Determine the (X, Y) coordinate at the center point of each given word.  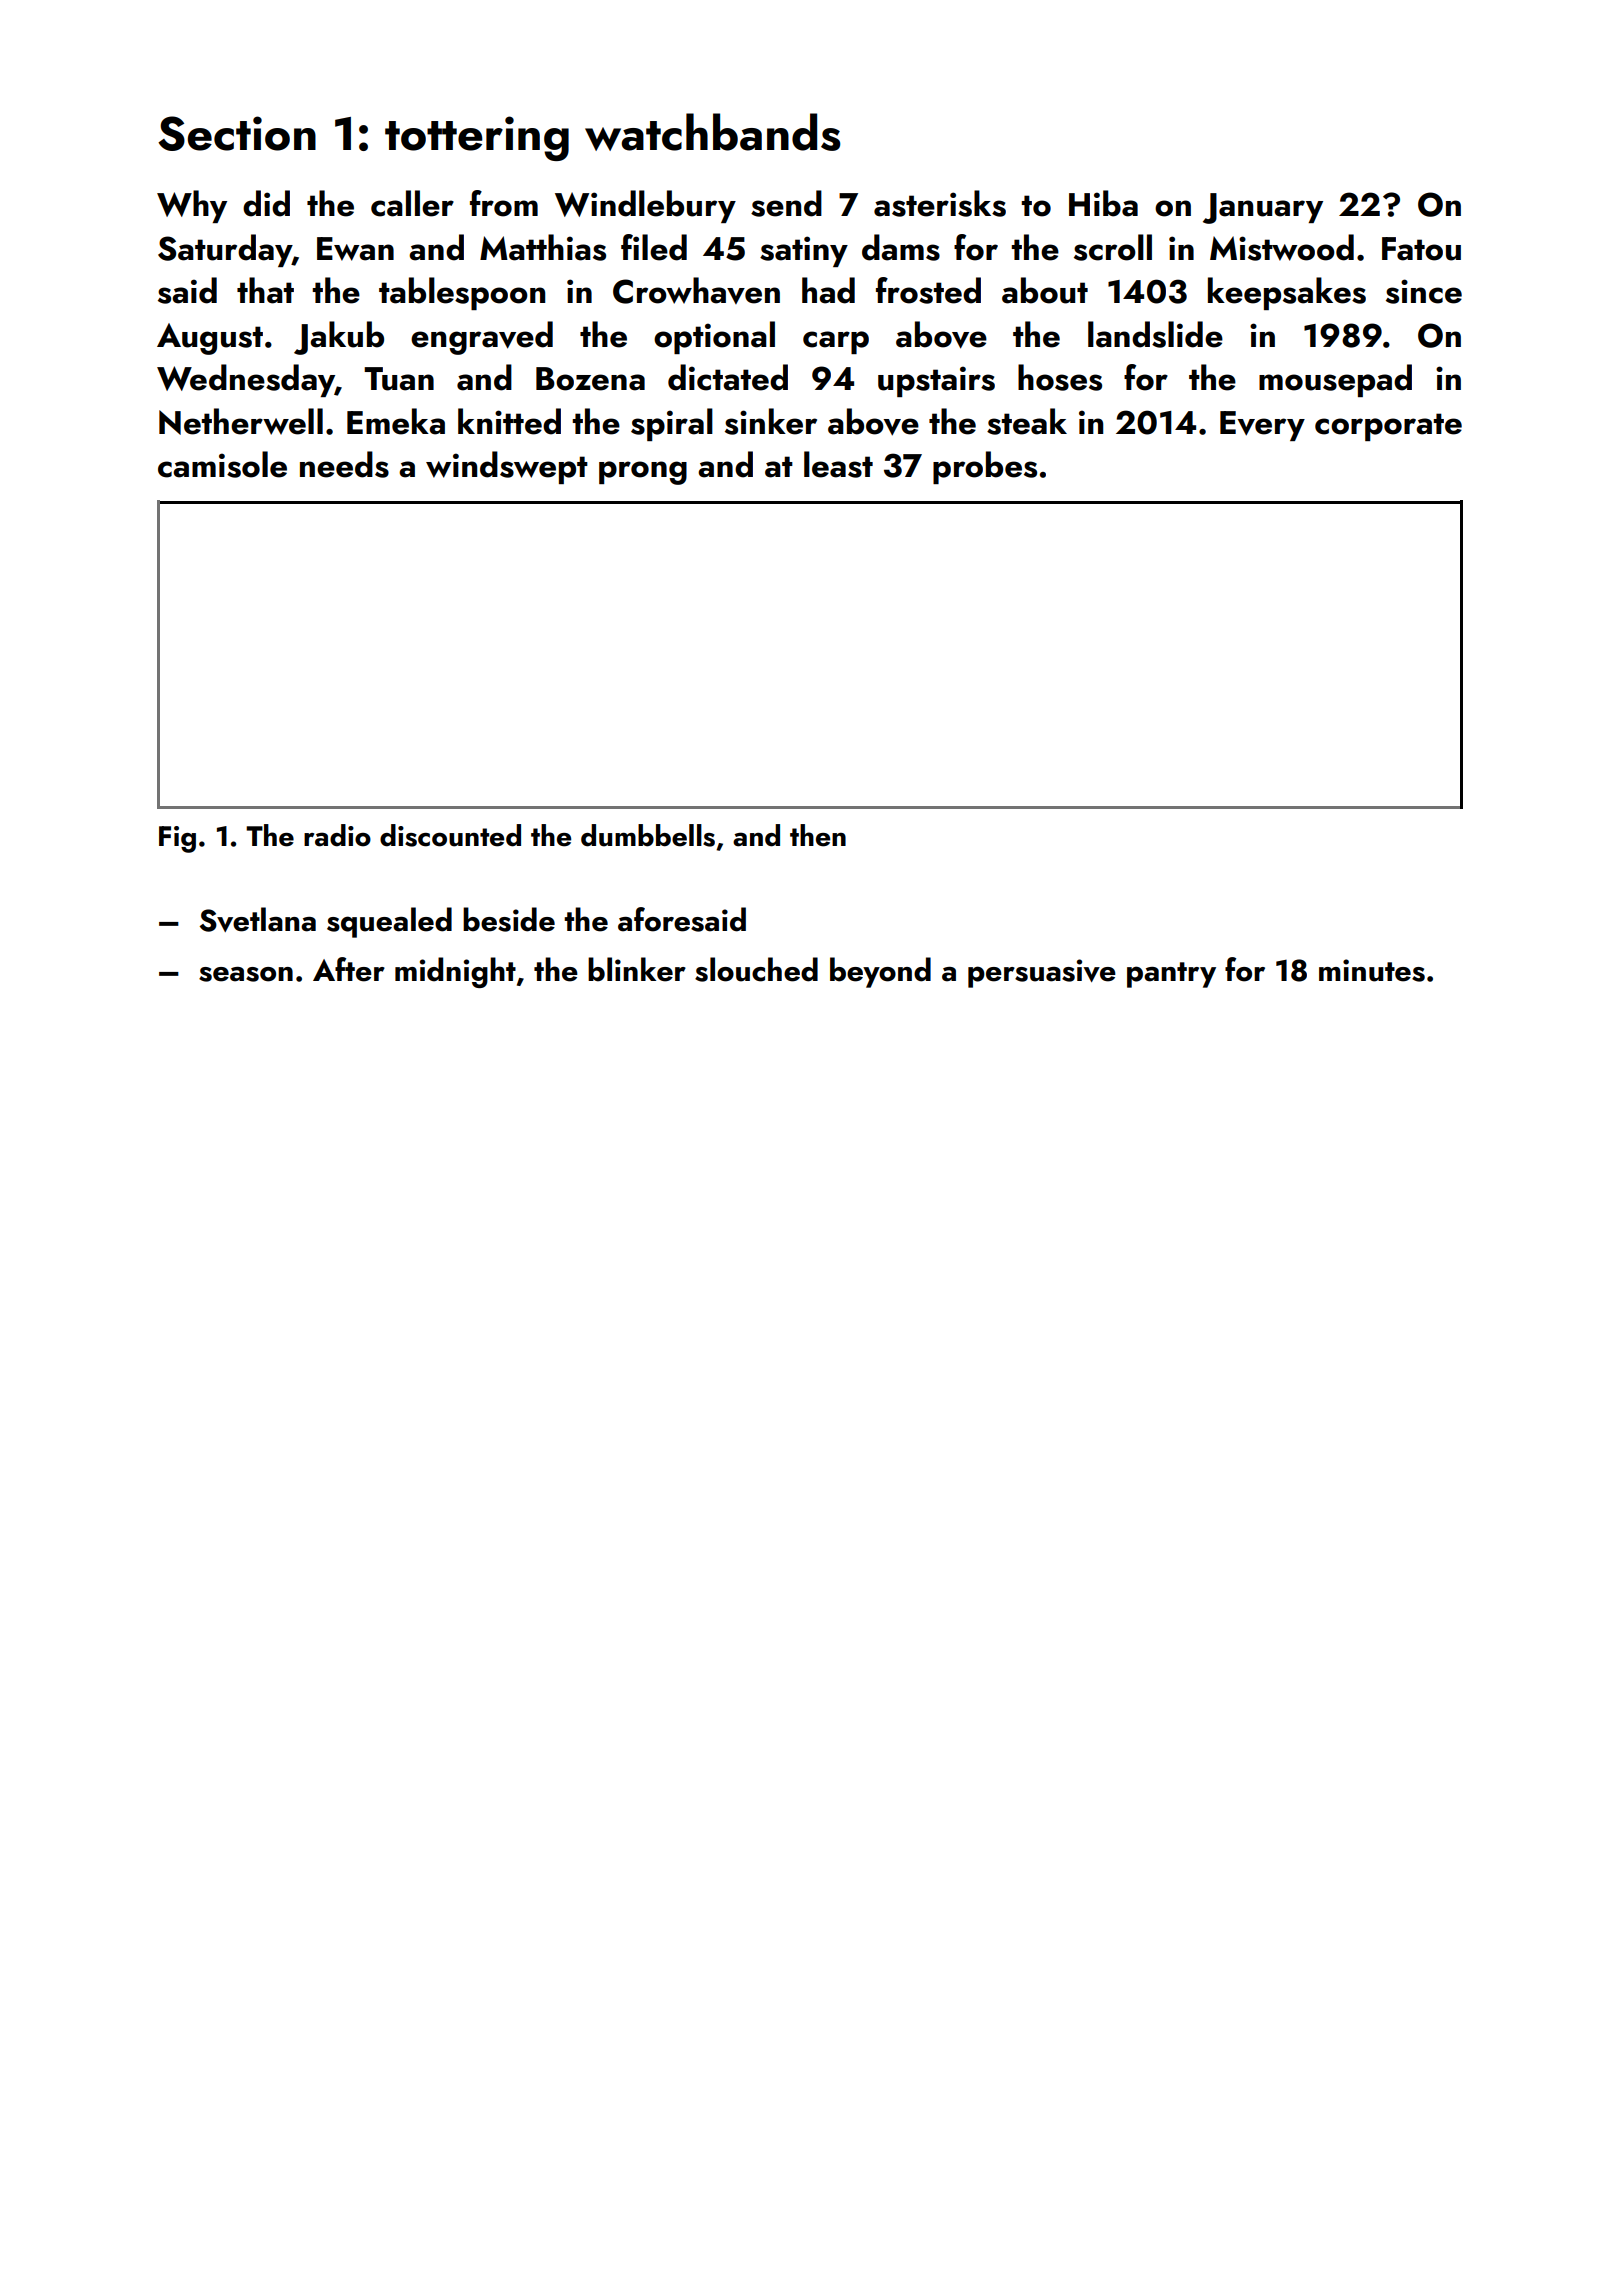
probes (985, 467)
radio (337, 835)
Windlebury (645, 206)
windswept (507, 467)
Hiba (1103, 203)
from (504, 203)
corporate (1388, 427)
